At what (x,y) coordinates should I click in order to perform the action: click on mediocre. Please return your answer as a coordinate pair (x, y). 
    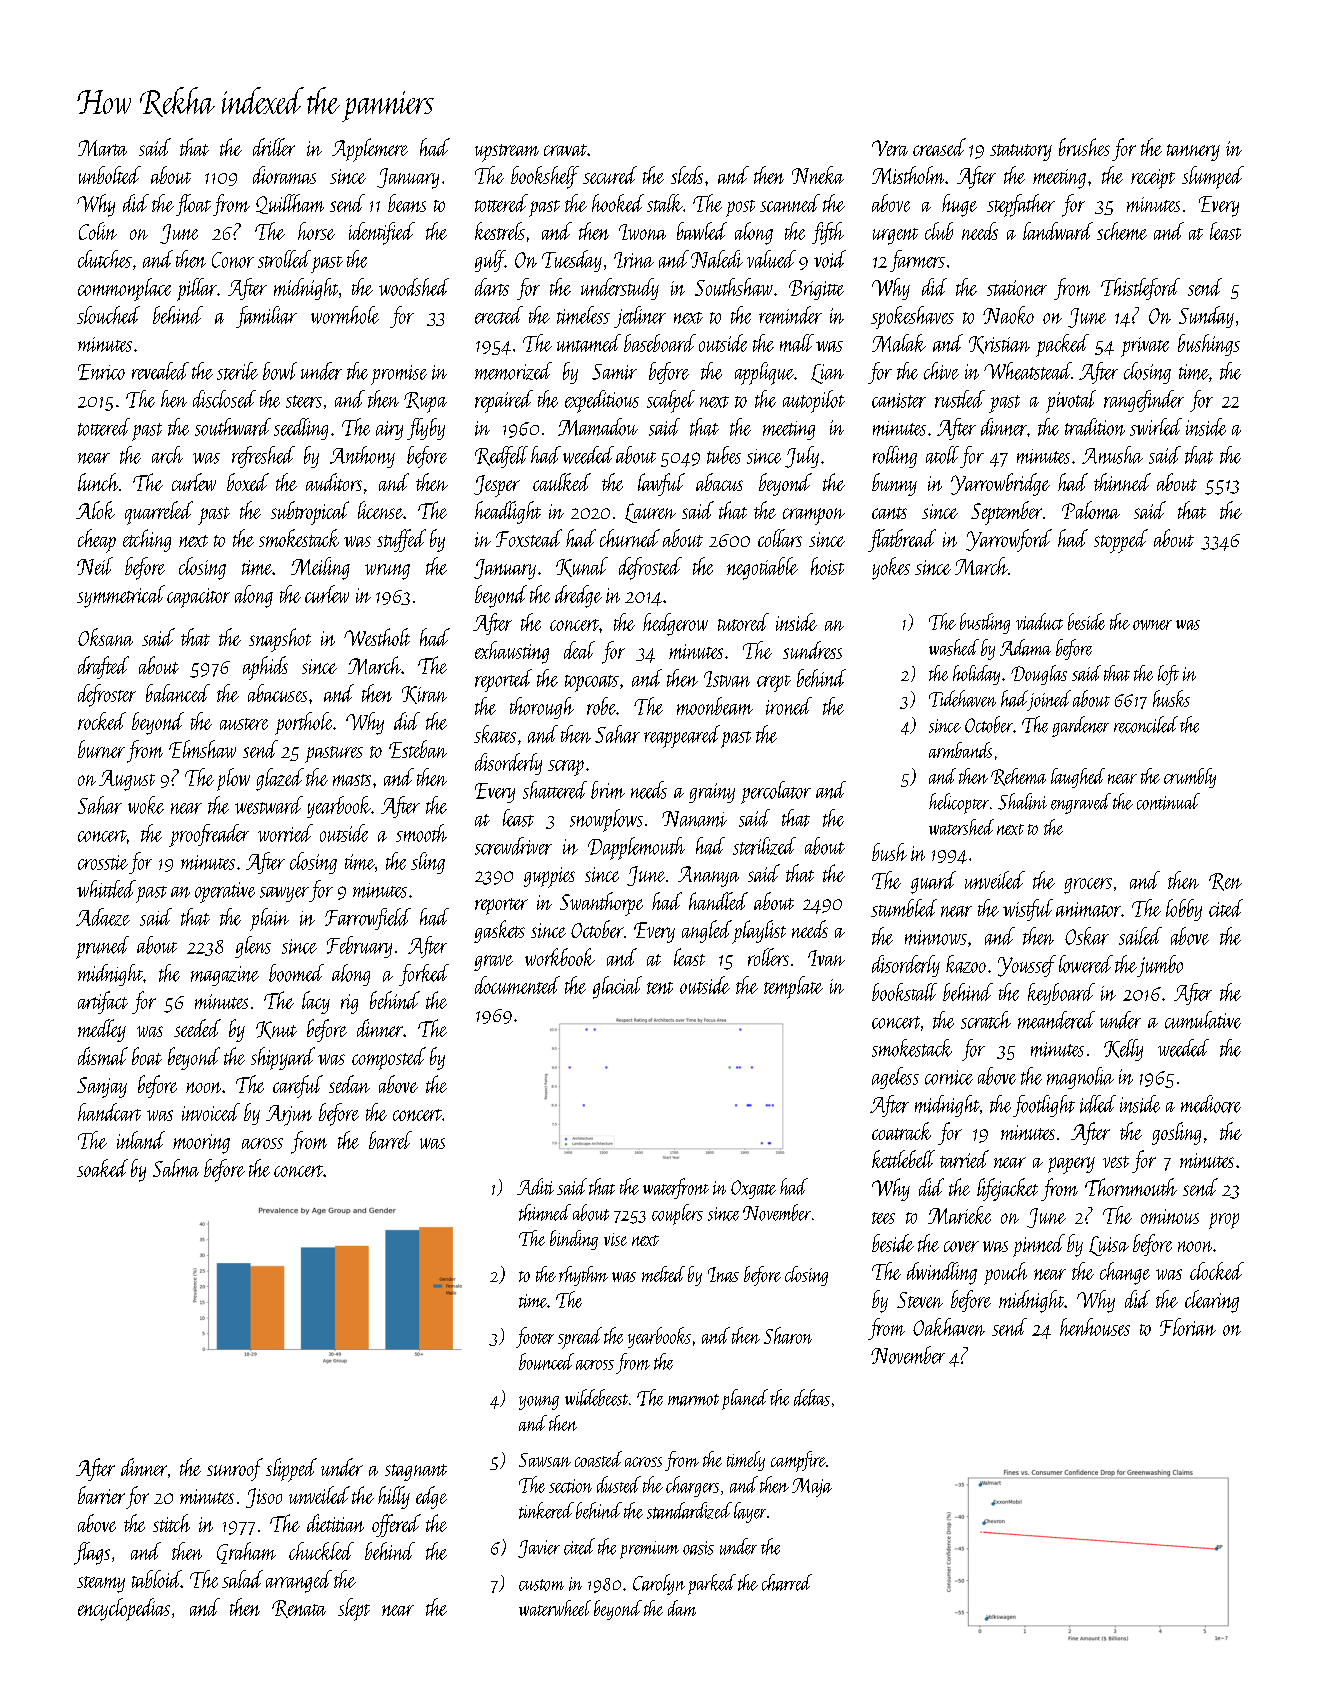
    Looking at the image, I should click on (1211, 1104).
